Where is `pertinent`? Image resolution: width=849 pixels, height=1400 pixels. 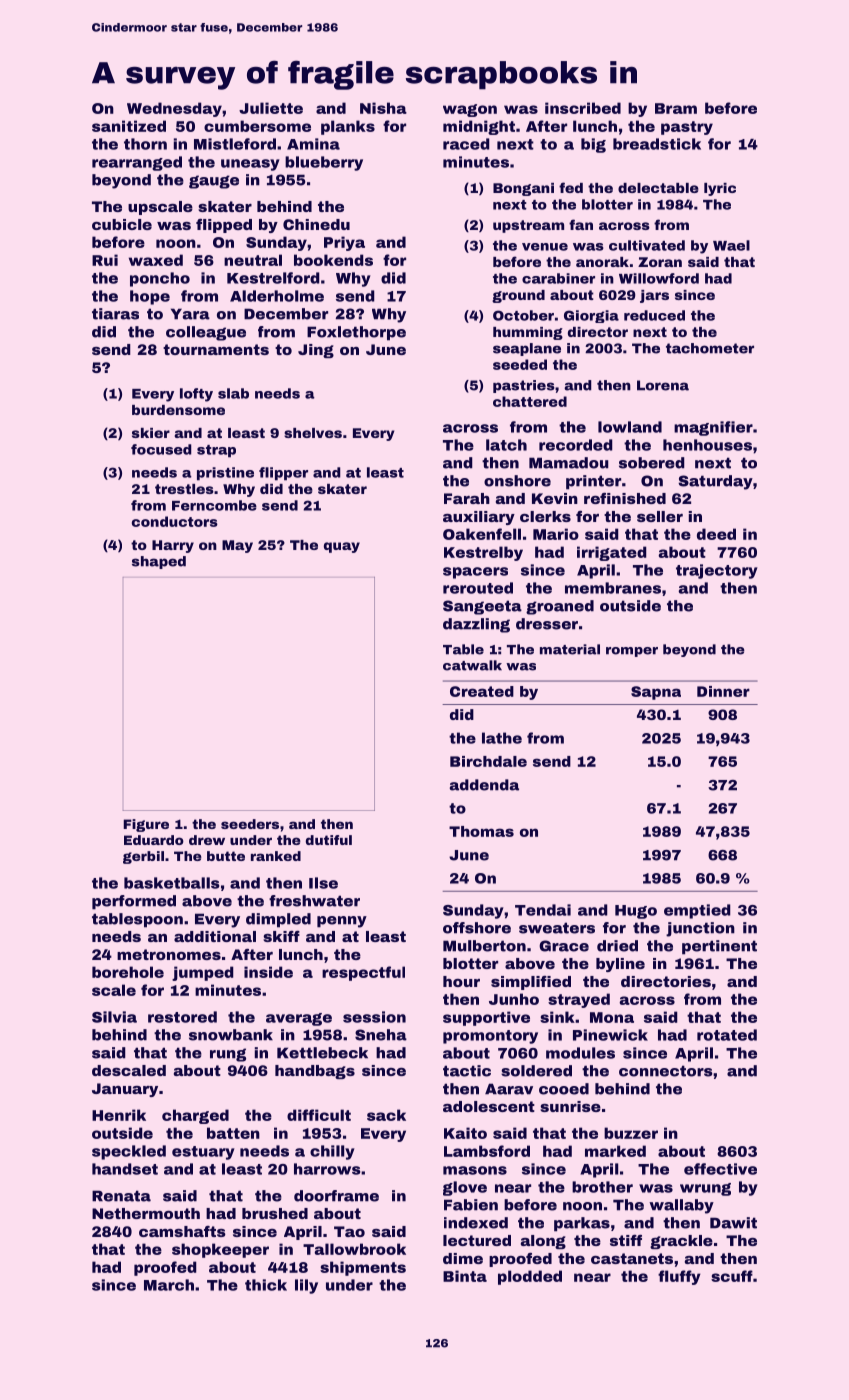 pertinent is located at coordinates (719, 947).
